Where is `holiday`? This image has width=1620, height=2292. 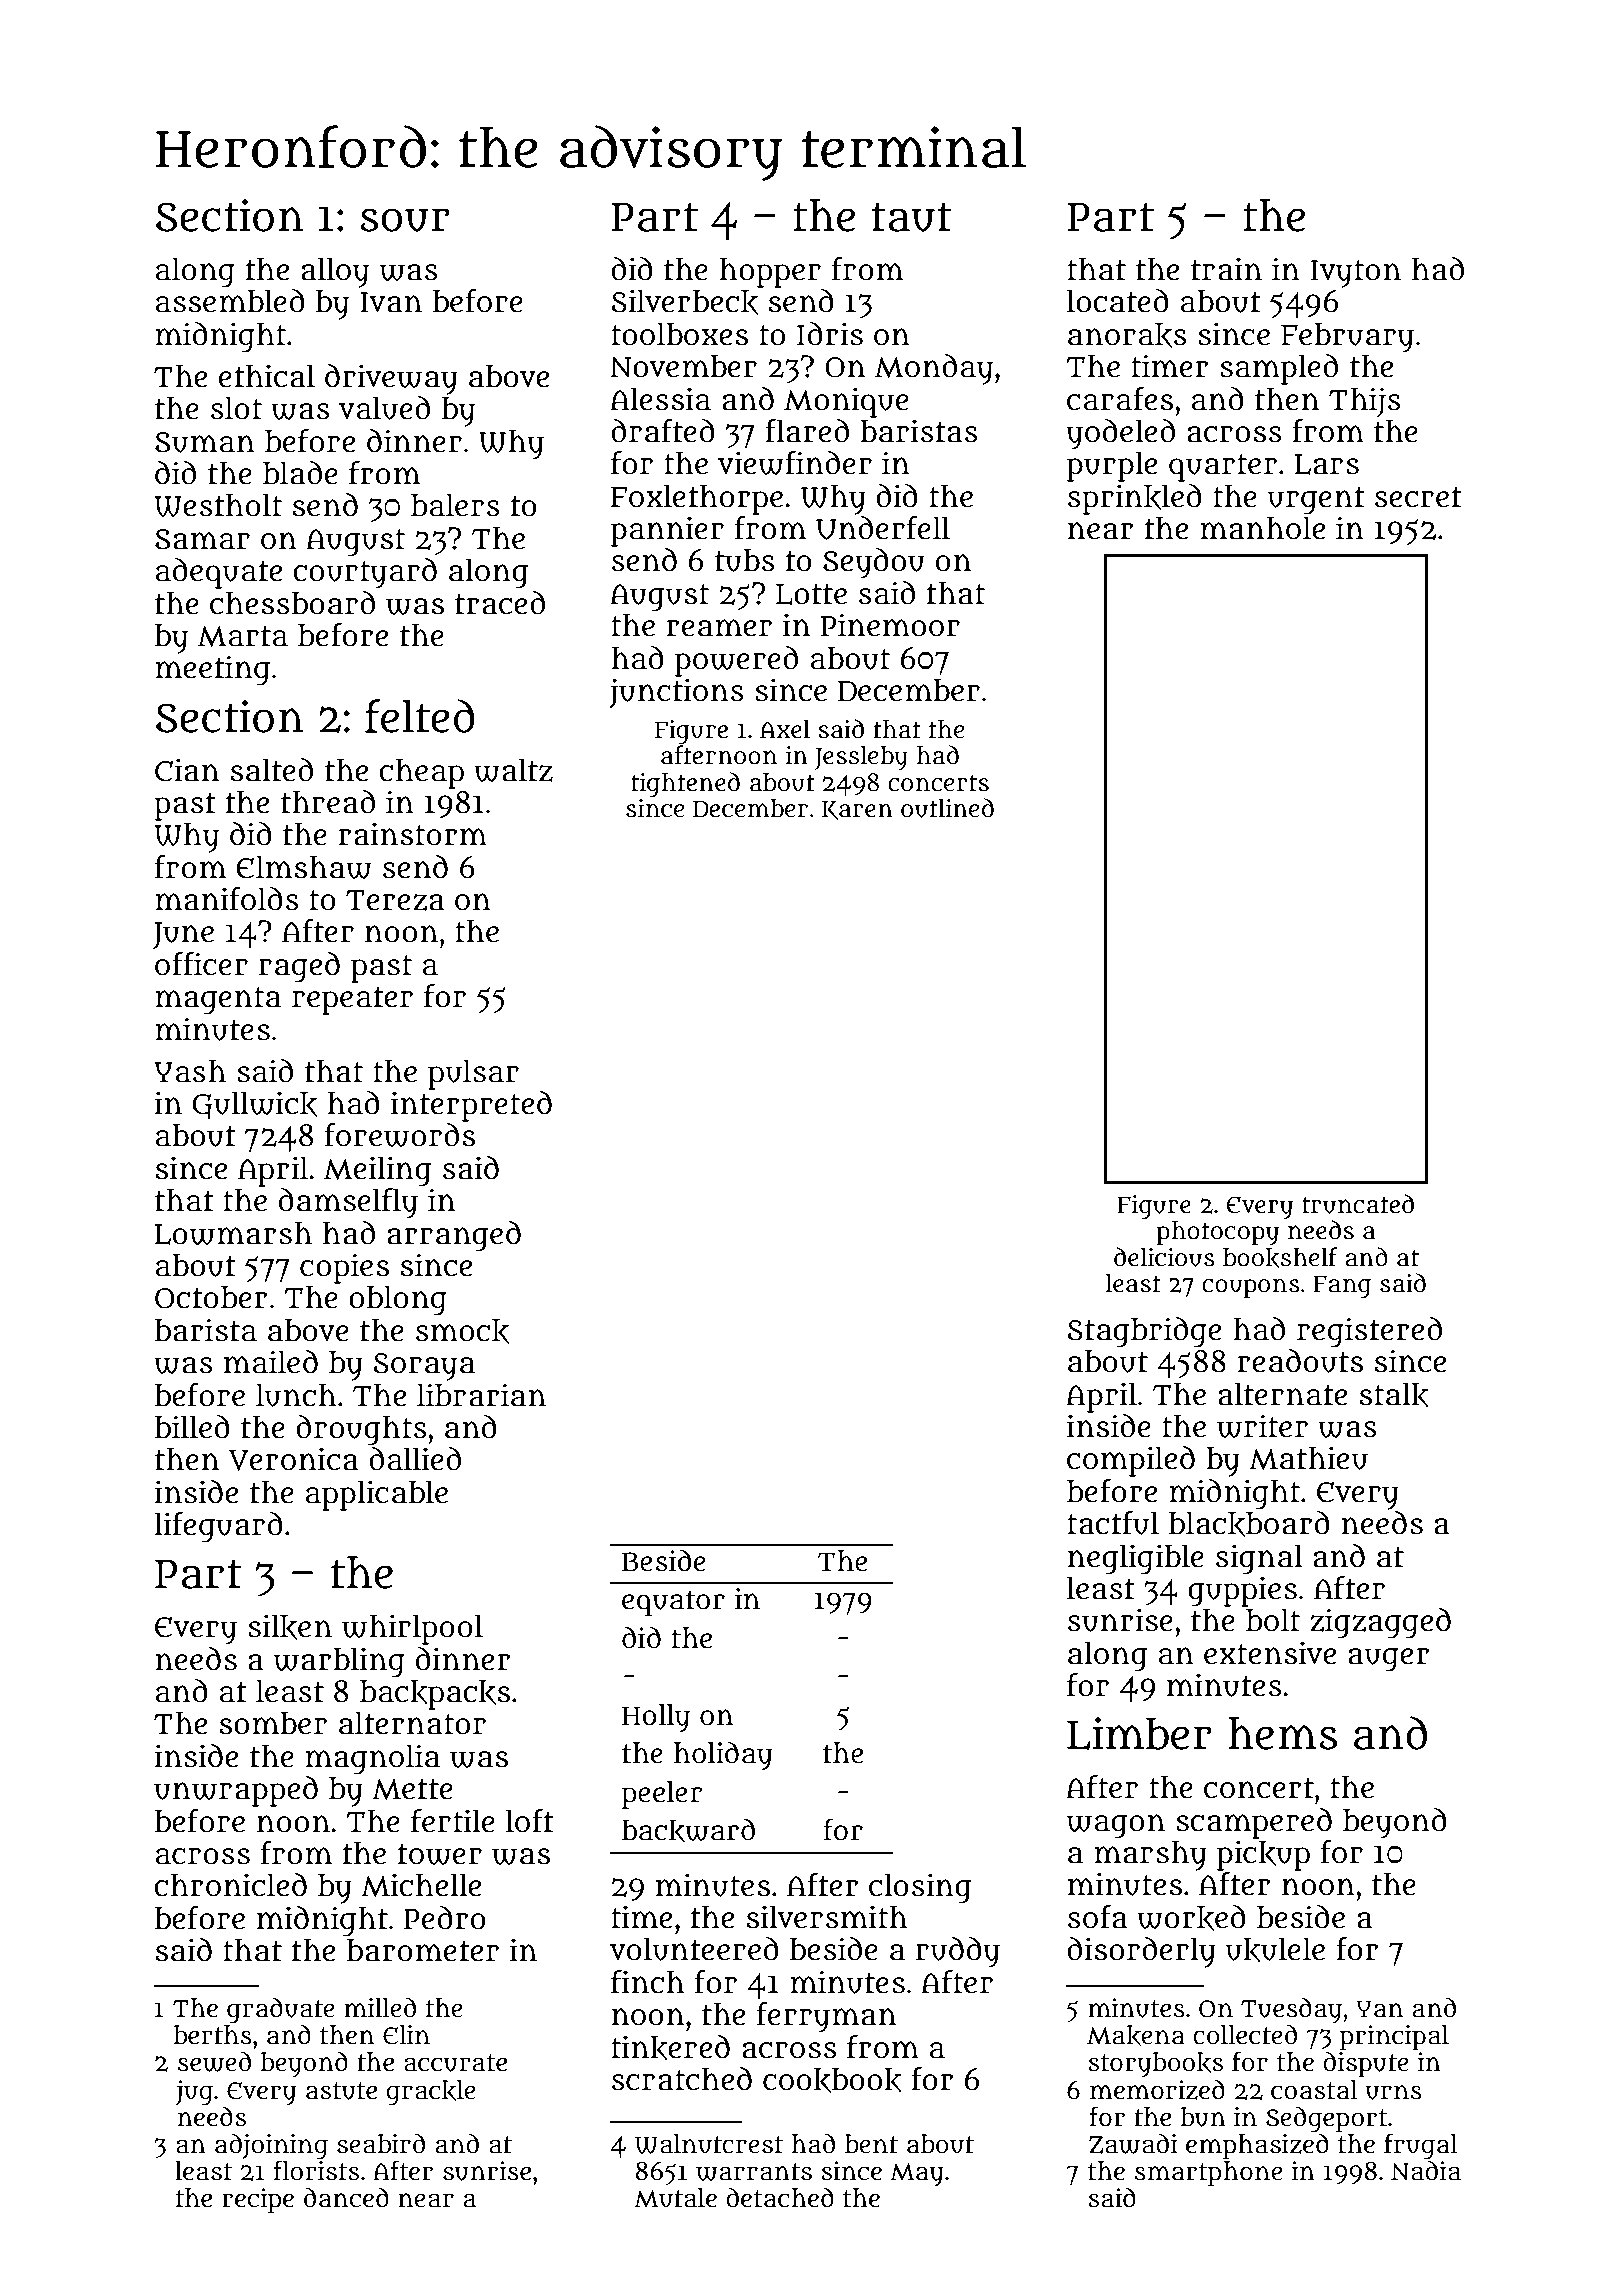
holiday is located at coordinates (723, 1755).
